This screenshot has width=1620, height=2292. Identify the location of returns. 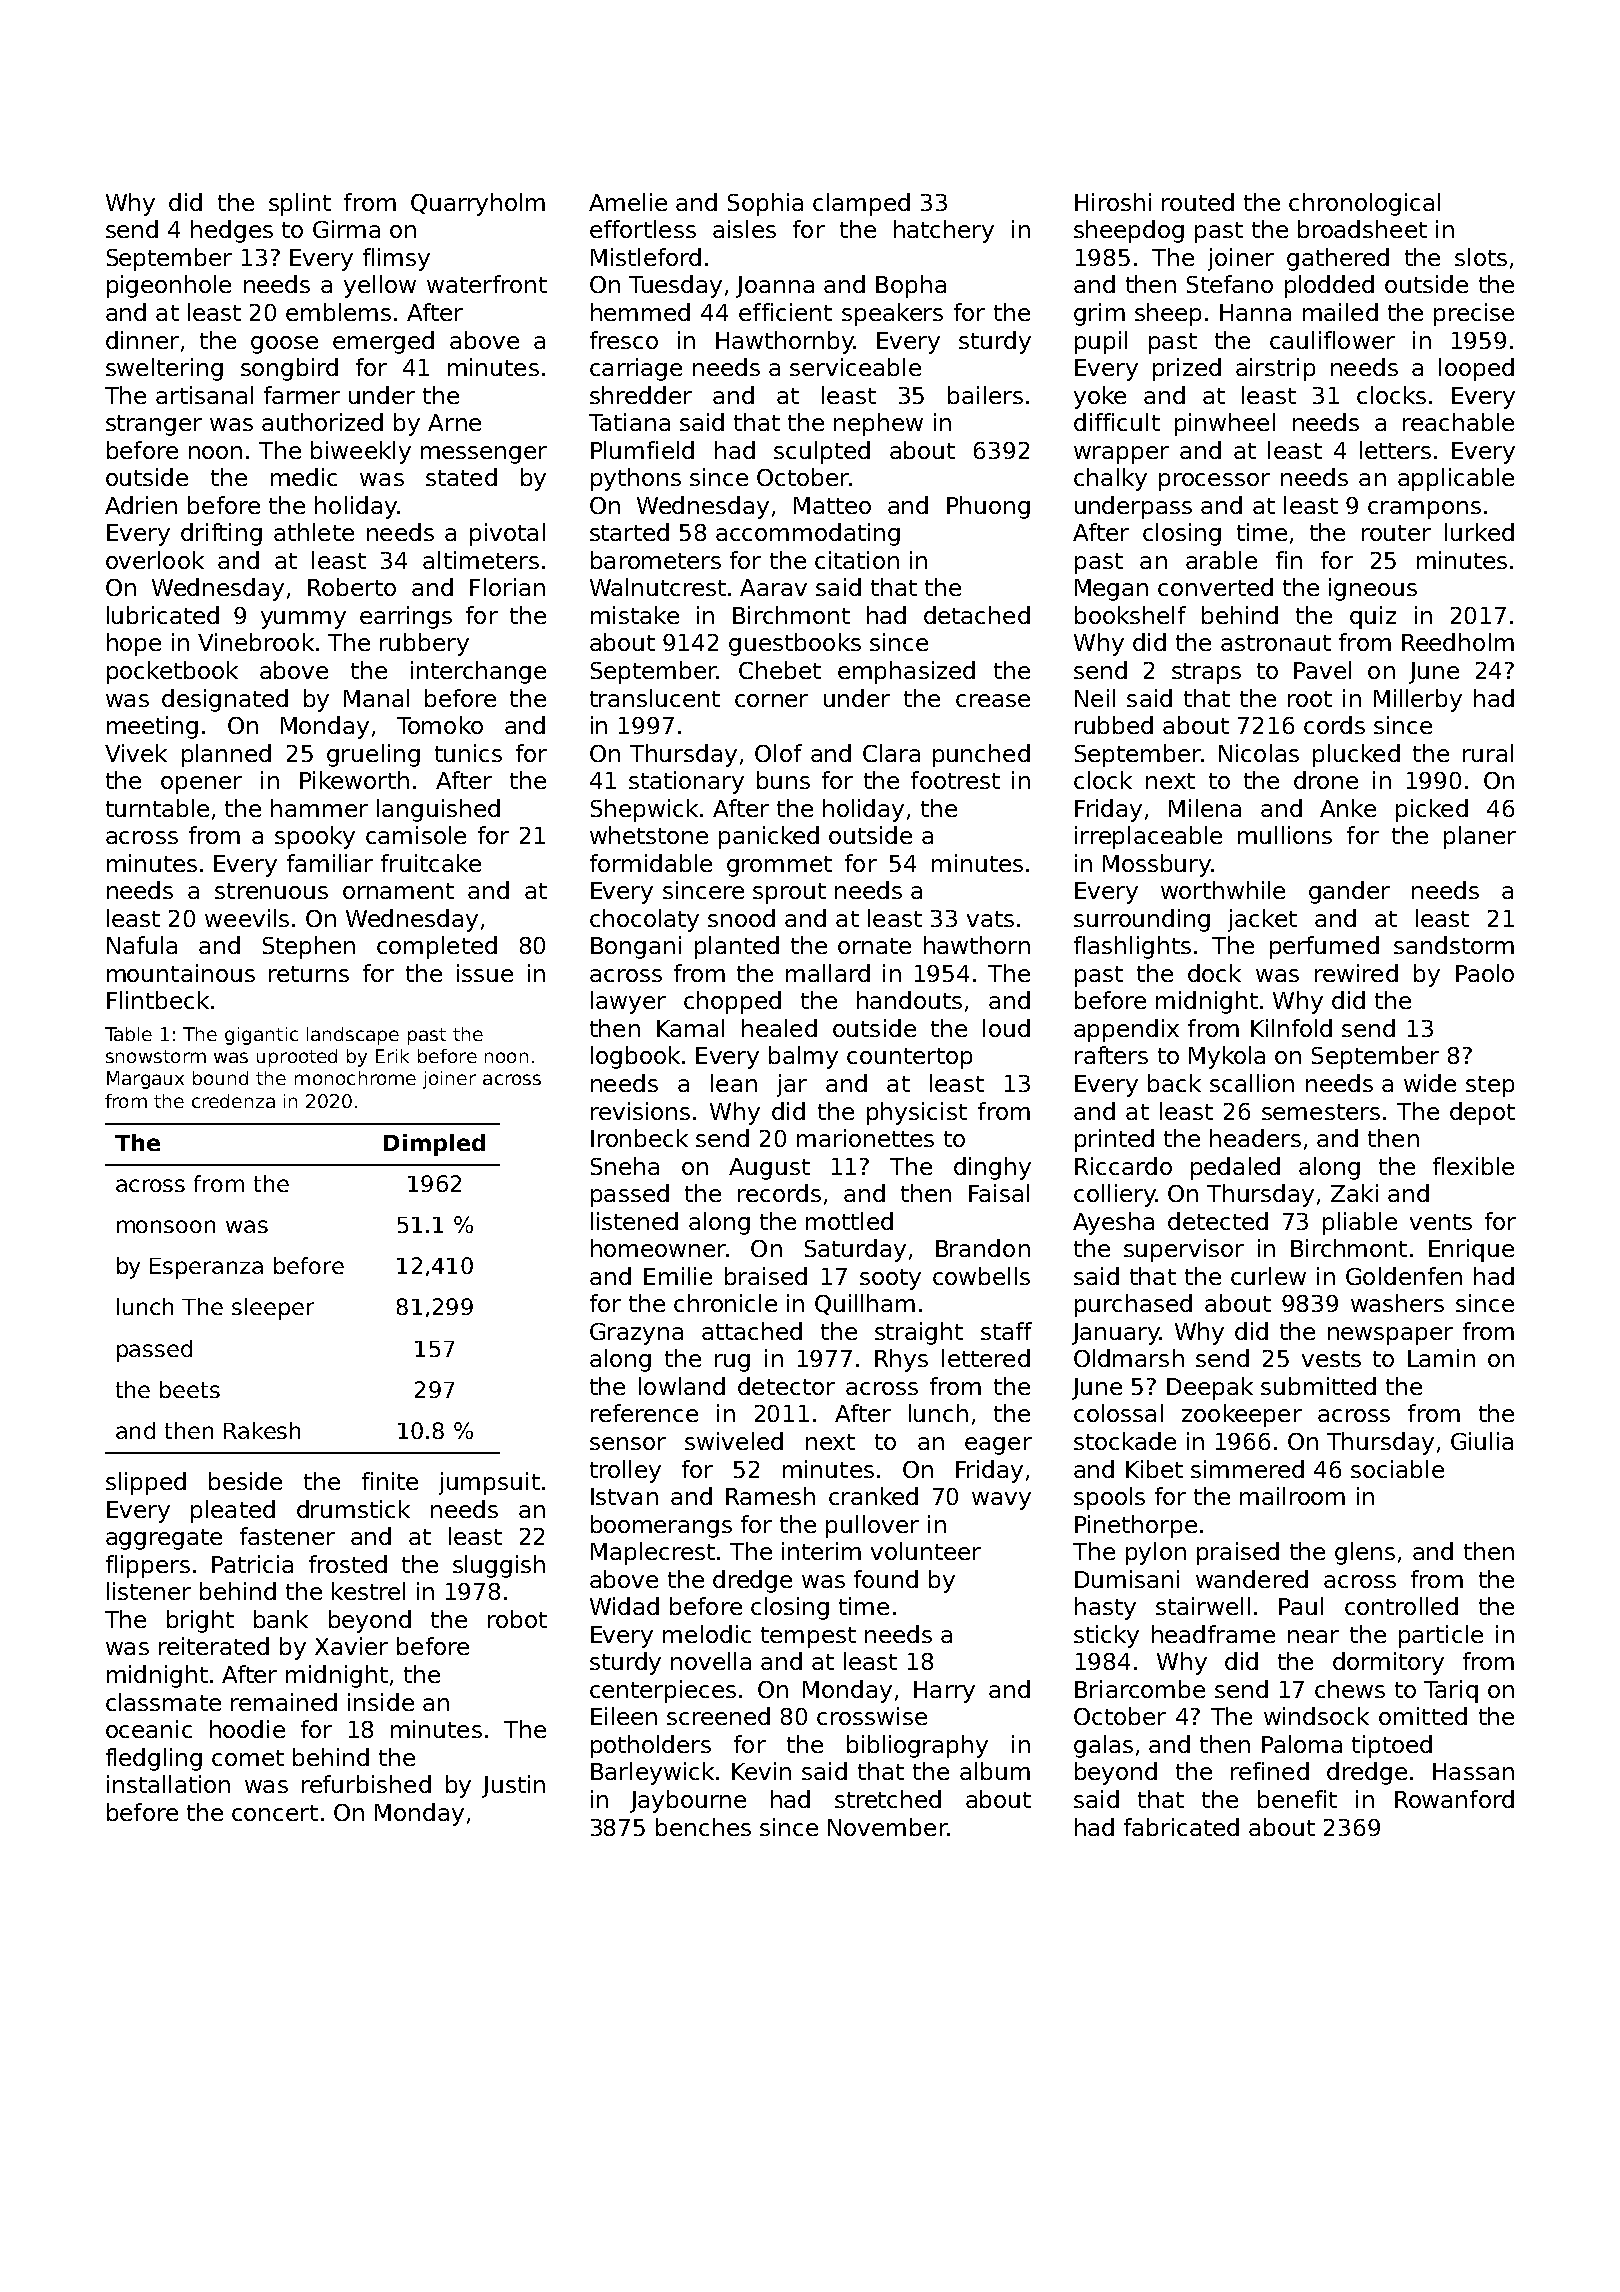
(309, 974).
